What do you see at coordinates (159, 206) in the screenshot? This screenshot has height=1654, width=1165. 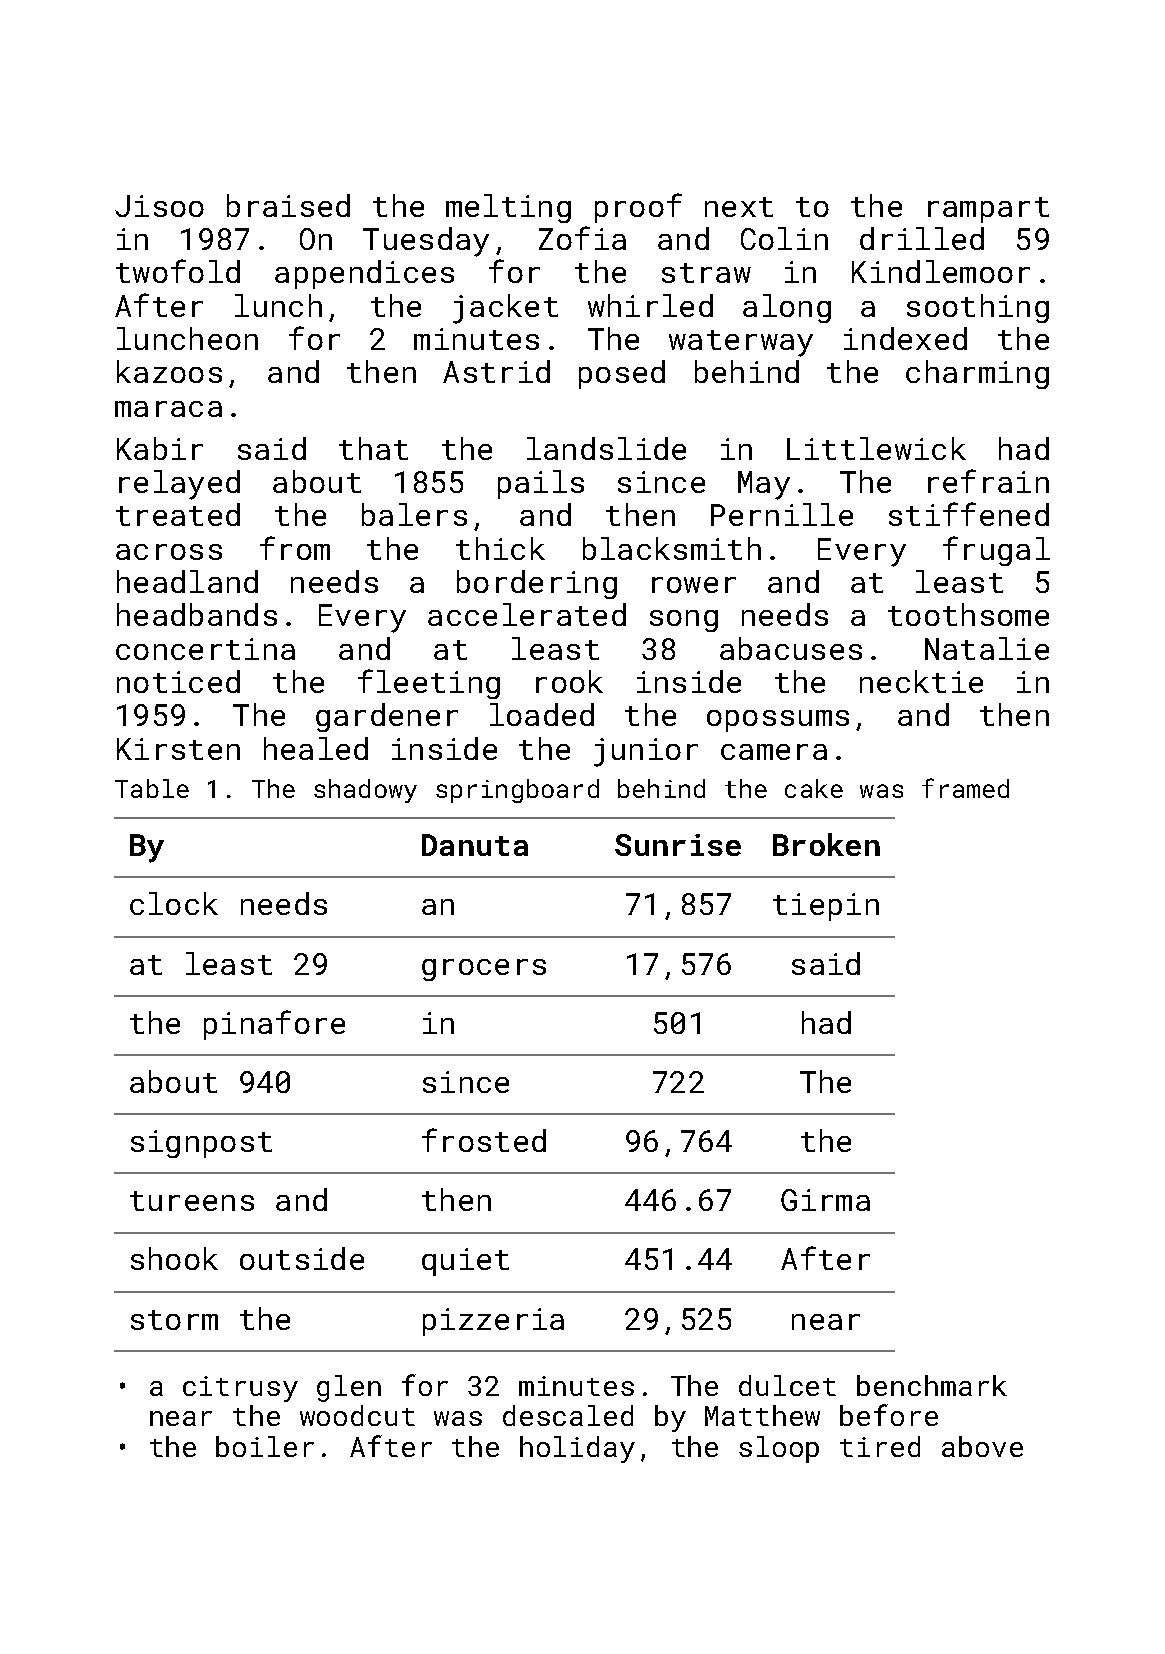 I see `Jisoo` at bounding box center [159, 206].
